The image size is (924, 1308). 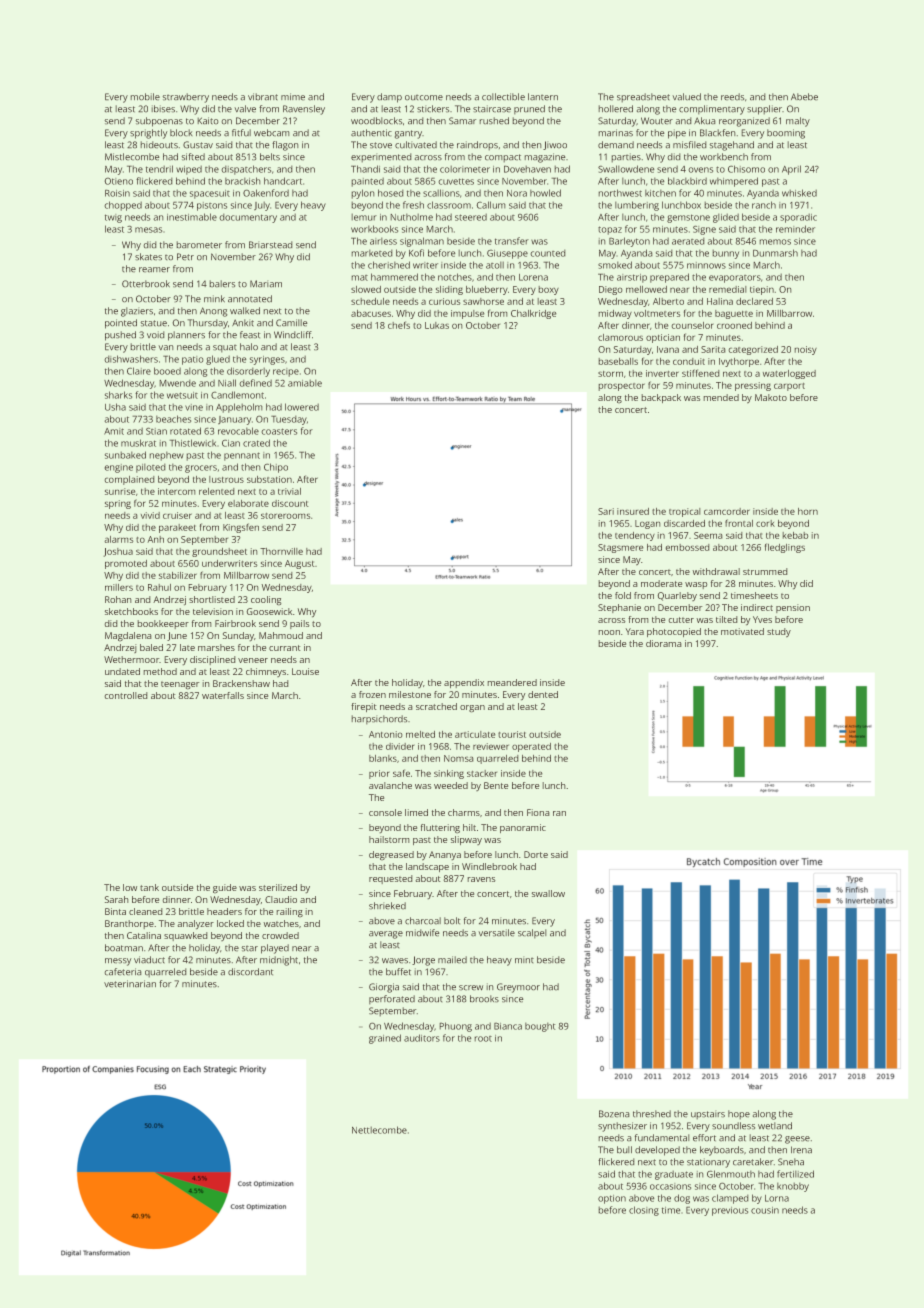 What do you see at coordinates (149, 887) in the page?
I see `tank` at bounding box center [149, 887].
